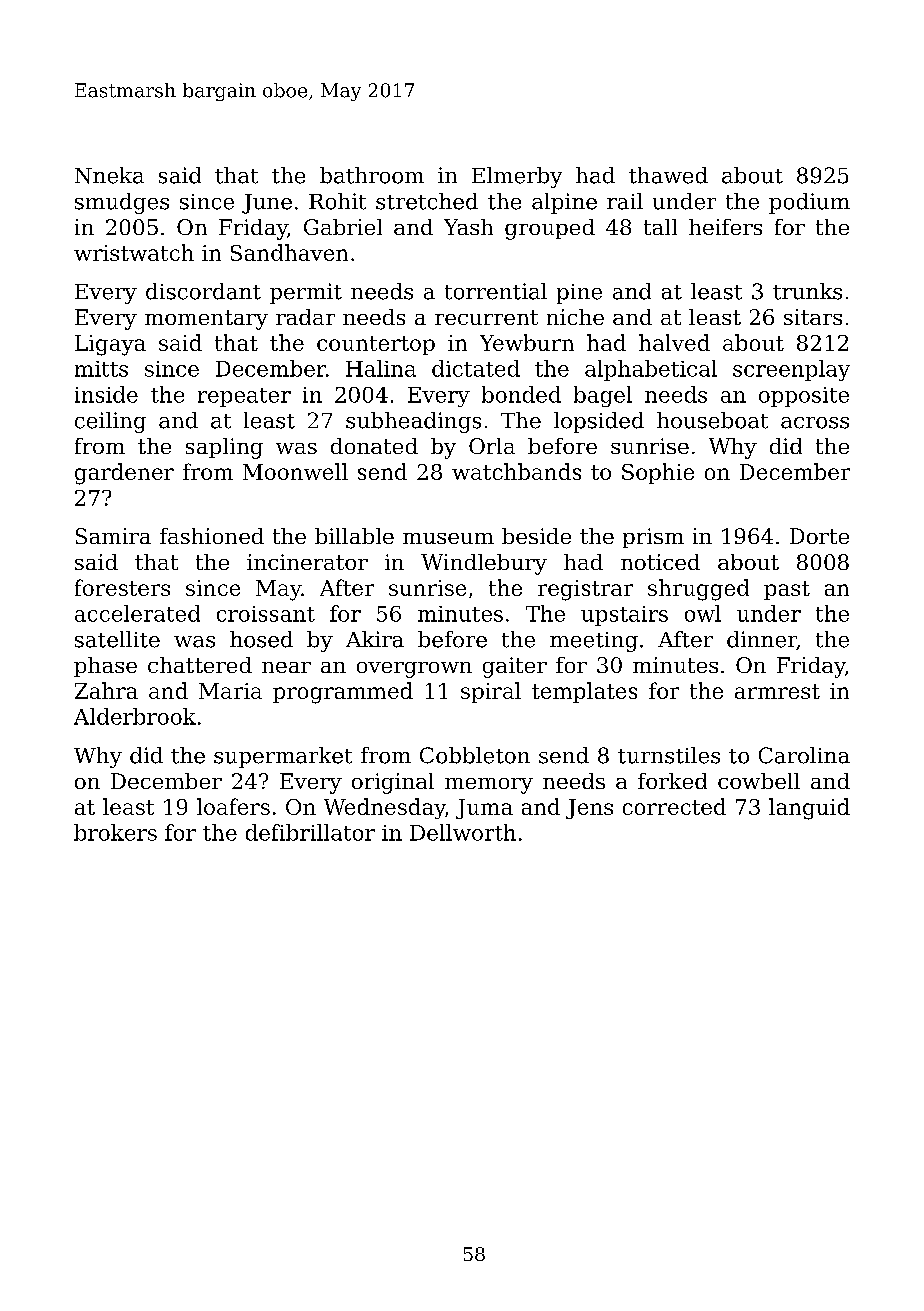 This document has height=1311, width=924. I want to click on grouped, so click(550, 229).
